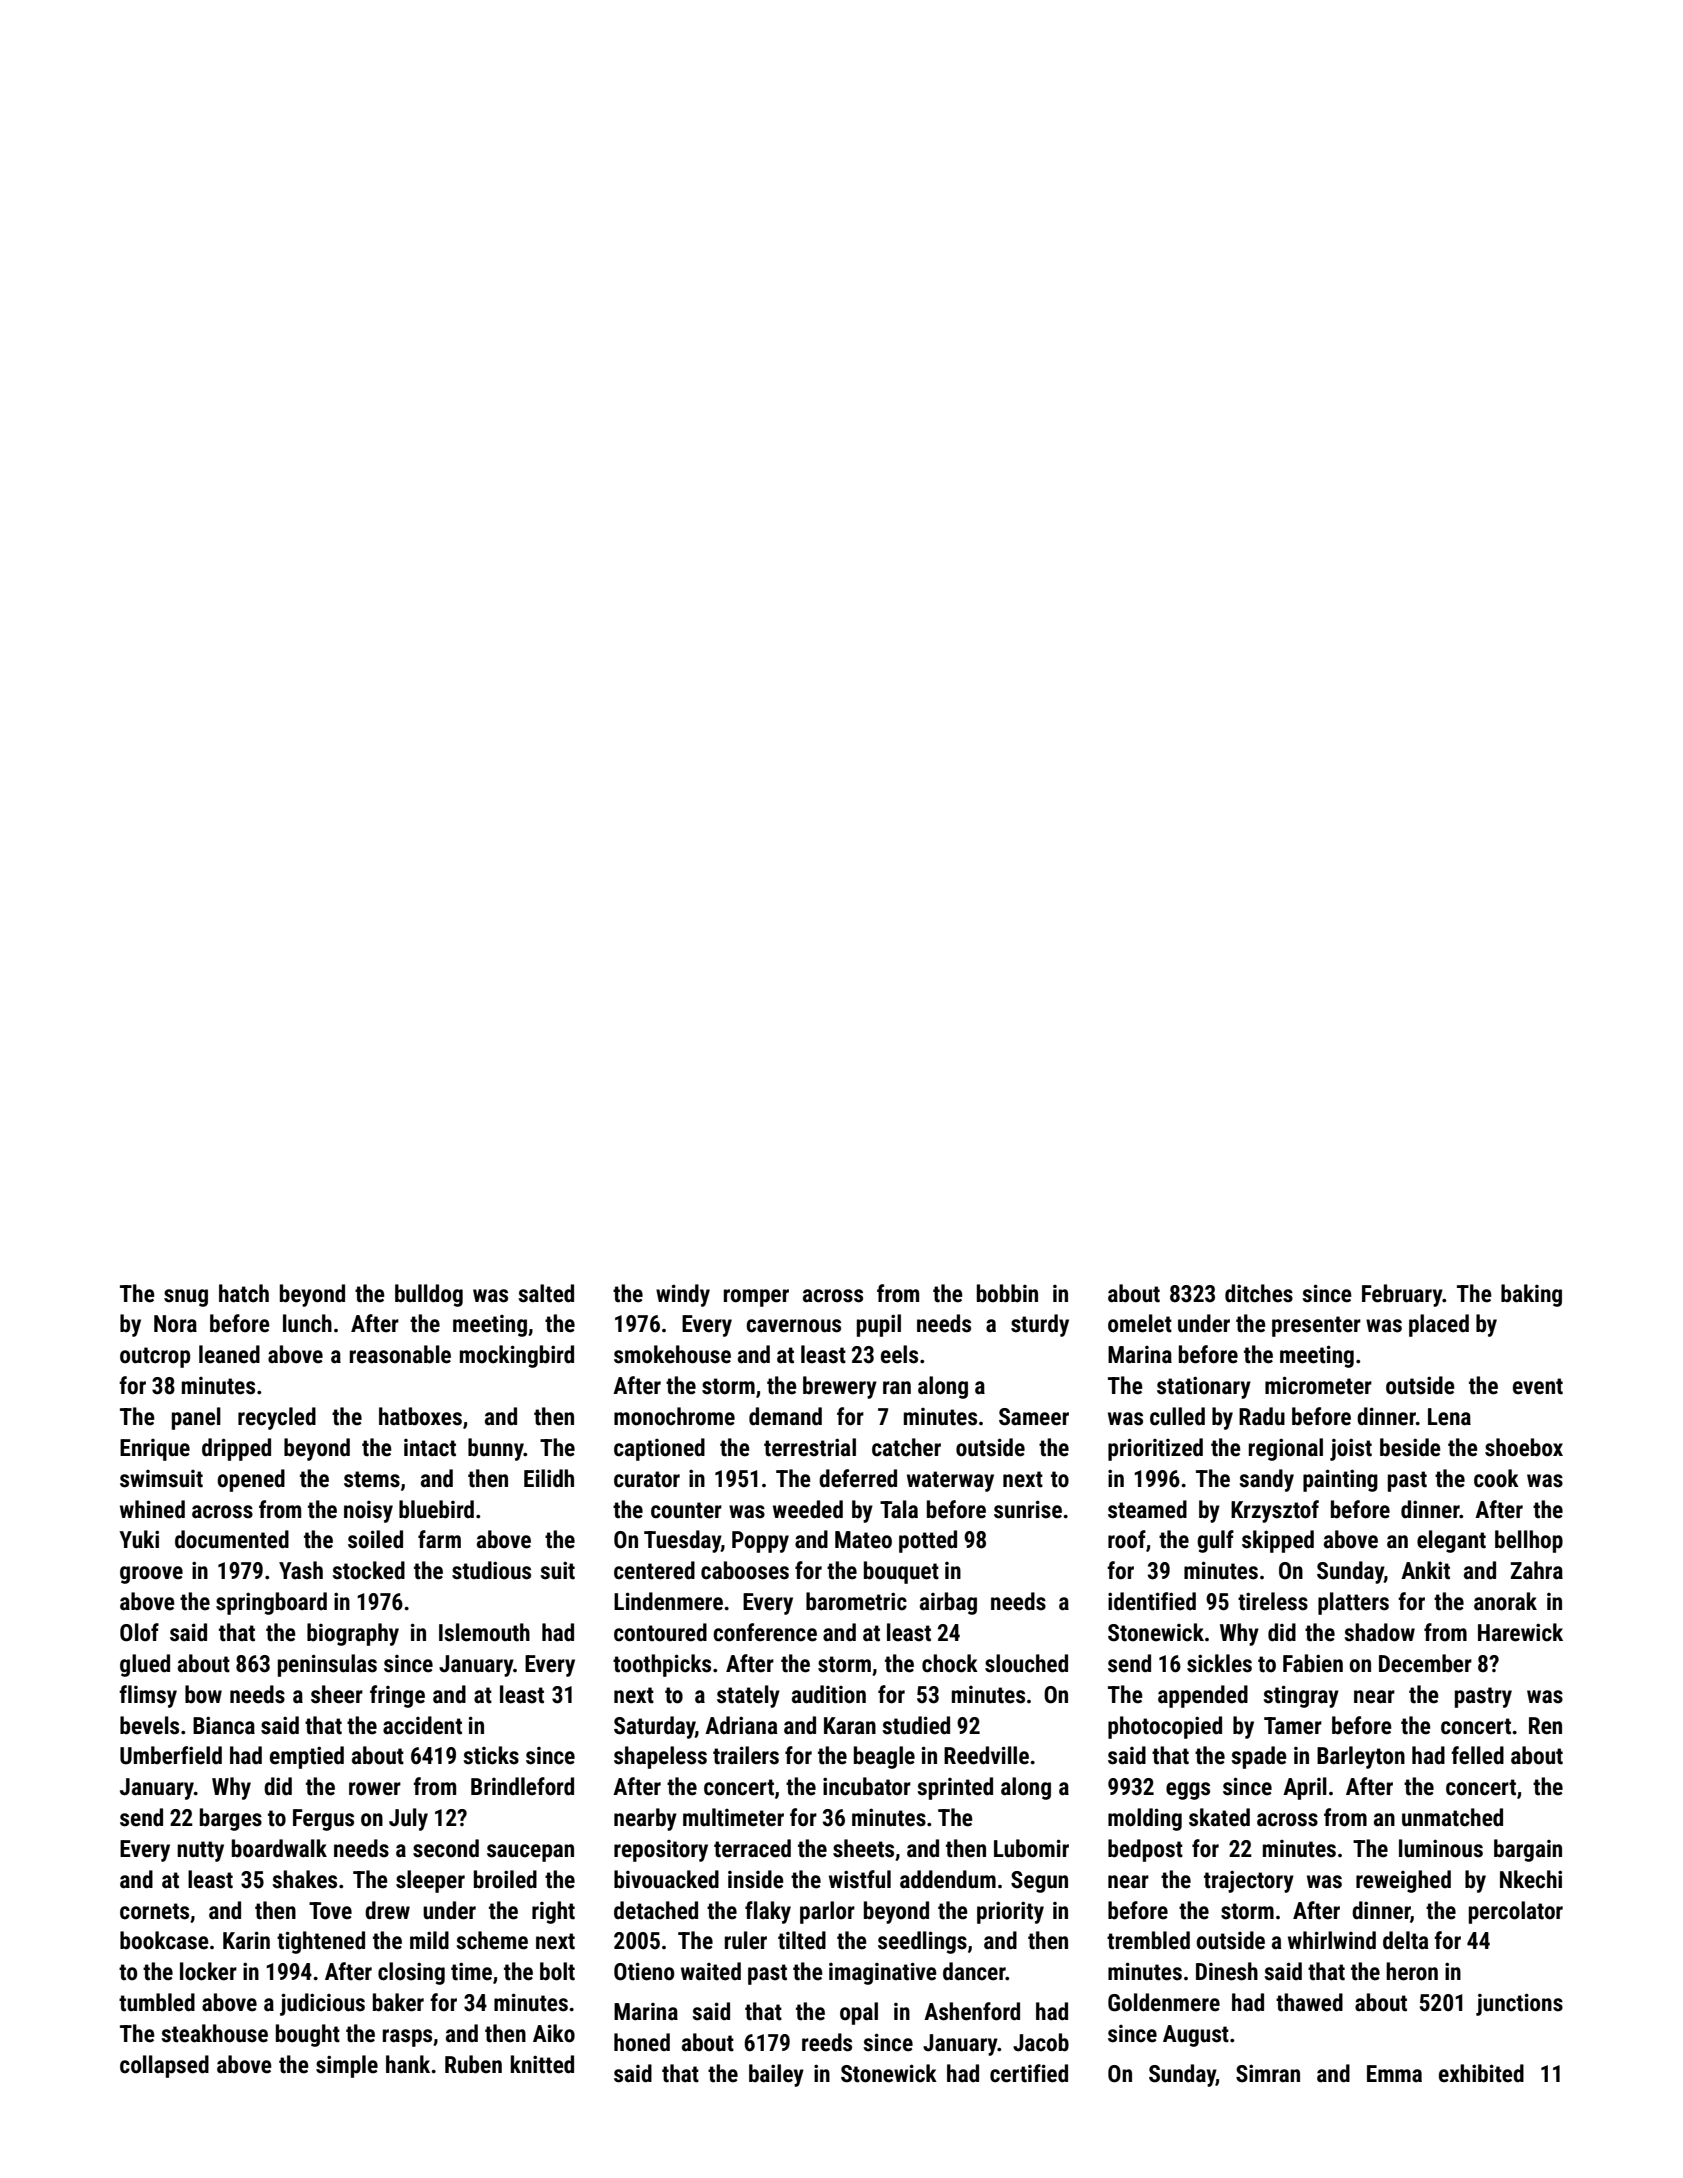 The image size is (1683, 2178). I want to click on bailey, so click(776, 2075).
